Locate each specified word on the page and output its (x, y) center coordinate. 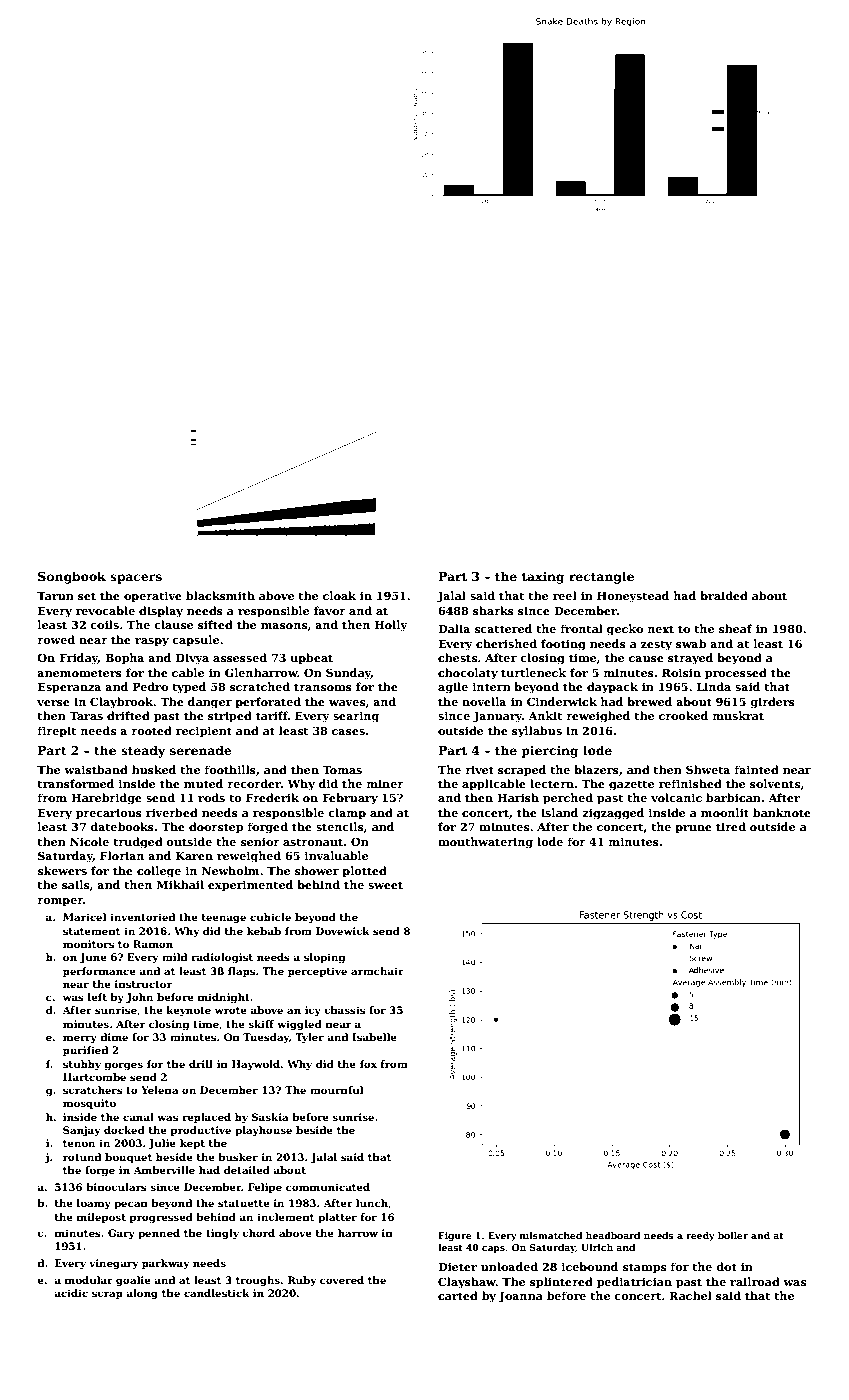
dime (114, 1037)
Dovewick (343, 931)
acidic (71, 1293)
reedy (700, 1236)
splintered (561, 1283)
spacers (136, 579)
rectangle (601, 577)
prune (693, 829)
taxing (543, 578)
